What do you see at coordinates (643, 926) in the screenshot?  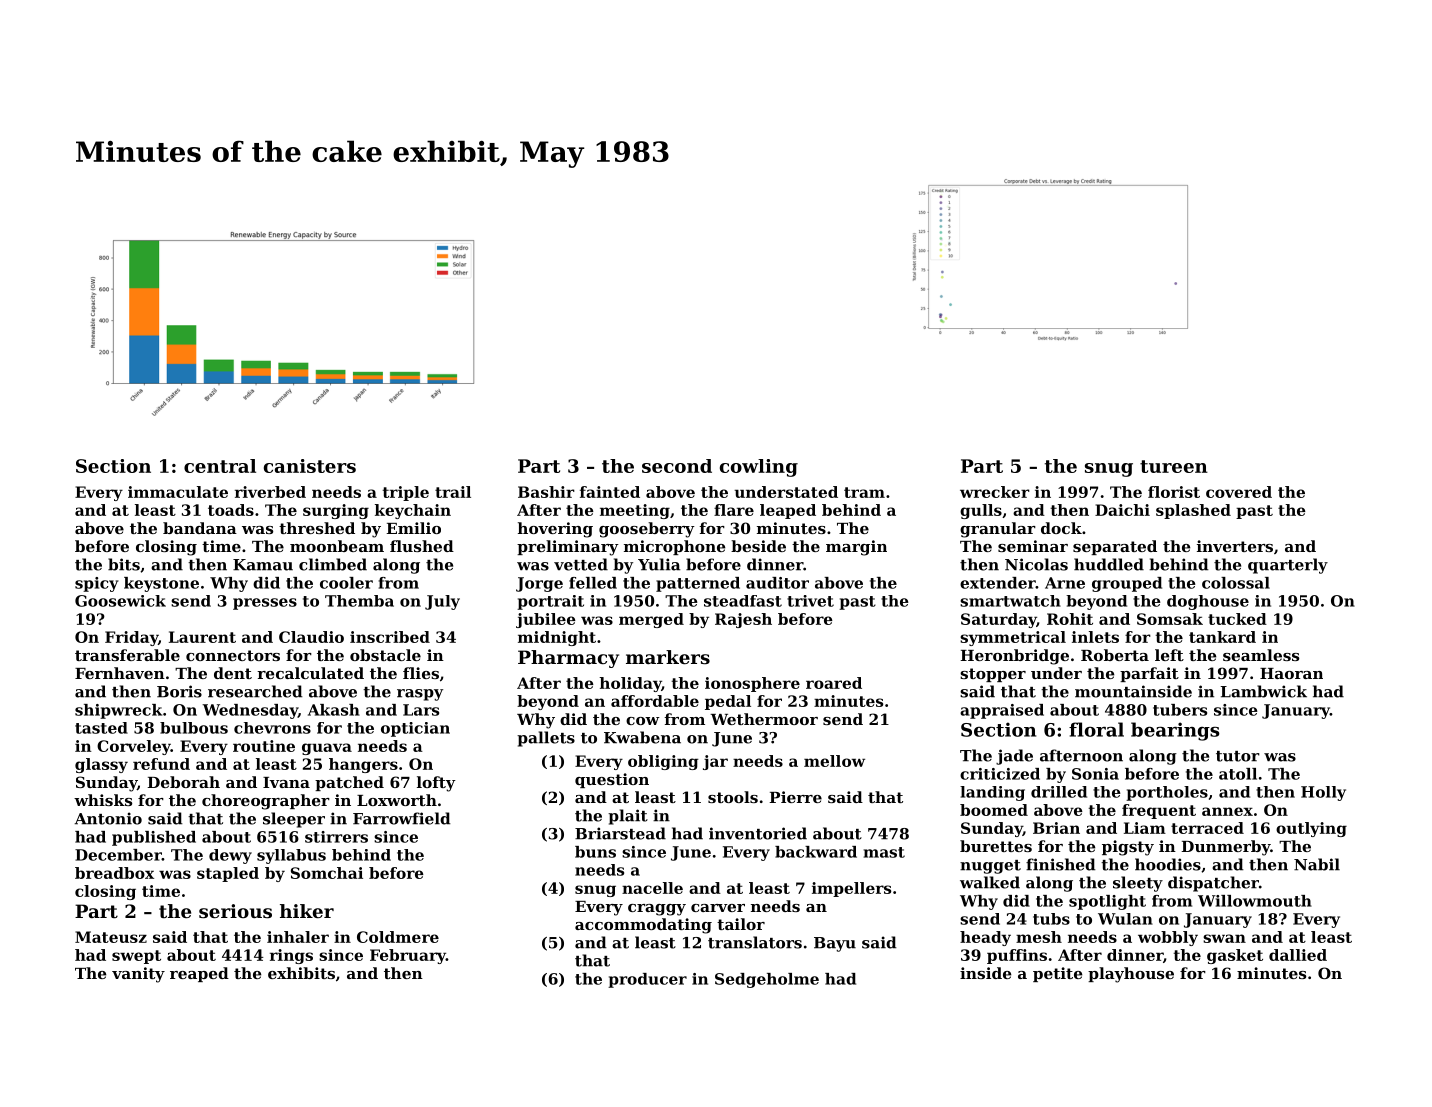 I see `accommodating` at bounding box center [643, 926].
